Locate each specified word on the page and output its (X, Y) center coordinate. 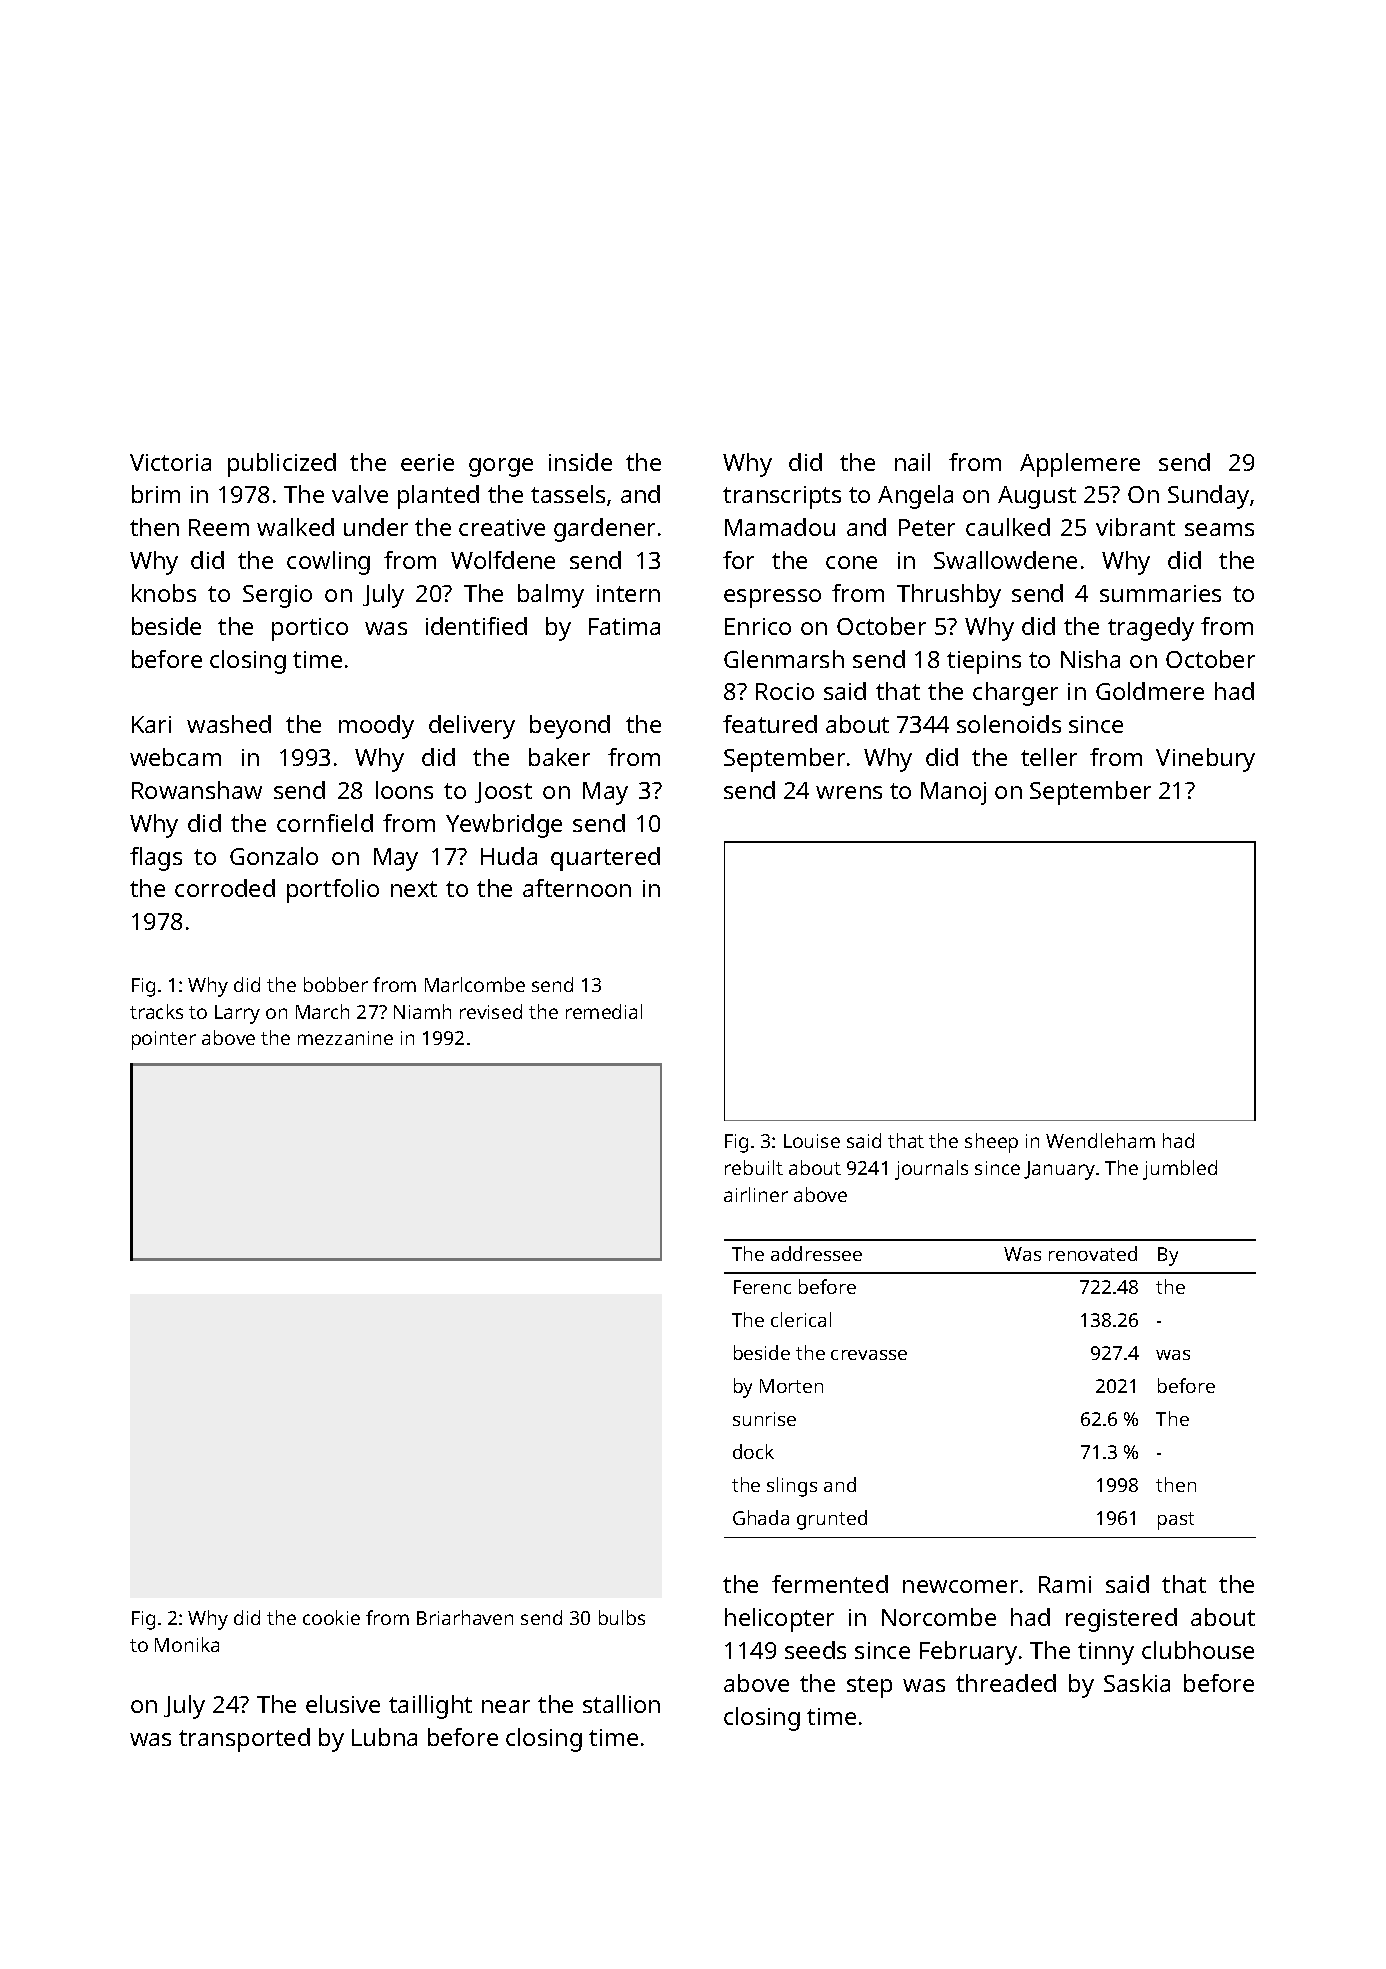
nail (912, 462)
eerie (427, 462)
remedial (604, 1011)
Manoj (953, 793)
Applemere (1080, 465)
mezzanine (345, 1038)
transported (244, 1740)
